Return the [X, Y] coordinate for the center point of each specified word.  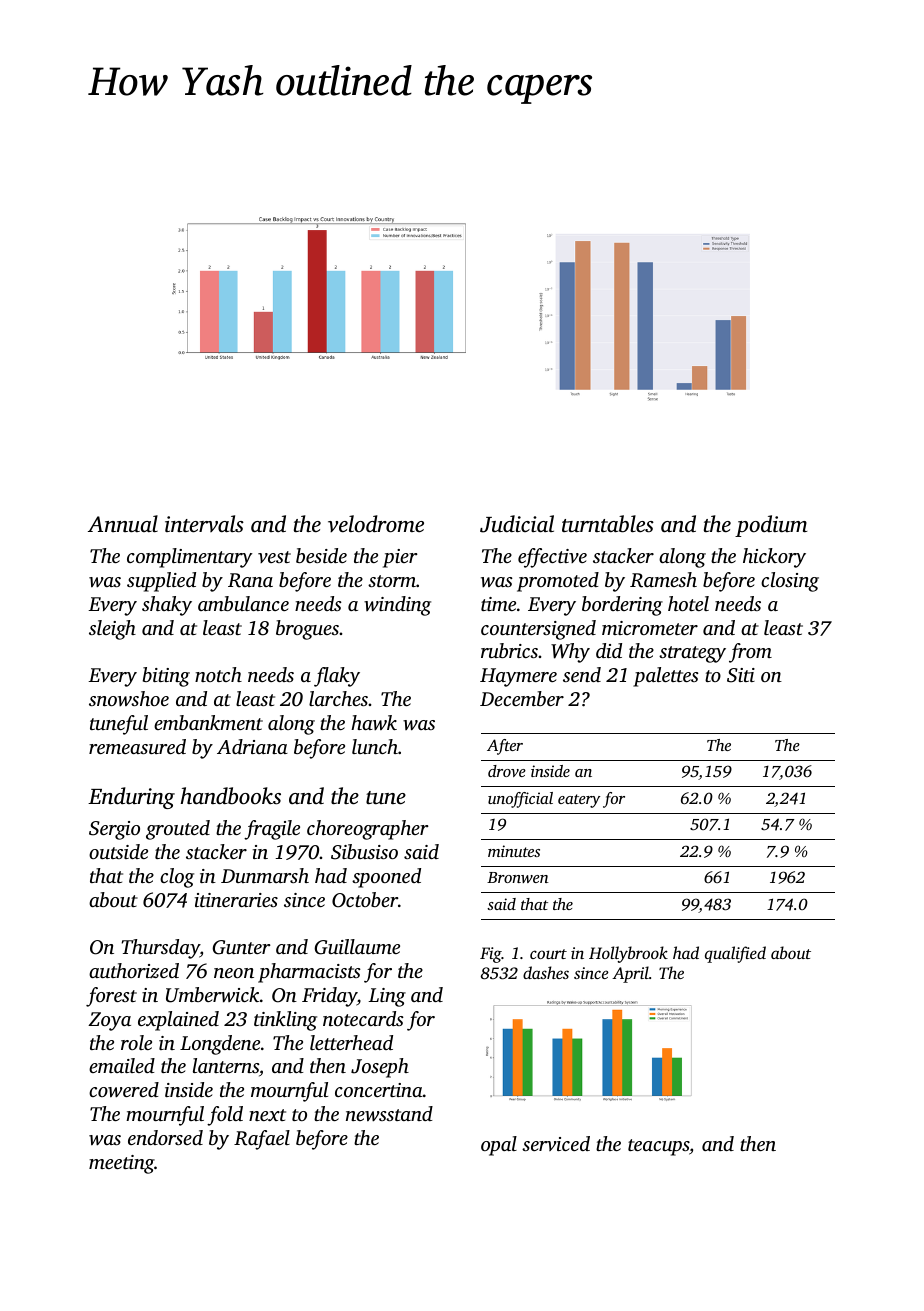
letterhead [351, 1042]
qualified [735, 954]
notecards [363, 1018]
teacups [658, 1147]
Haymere [518, 677]
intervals [204, 524]
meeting [121, 1164]
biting [166, 677]
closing [790, 582]
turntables [608, 524]
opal [499, 1146]
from [750, 653]
